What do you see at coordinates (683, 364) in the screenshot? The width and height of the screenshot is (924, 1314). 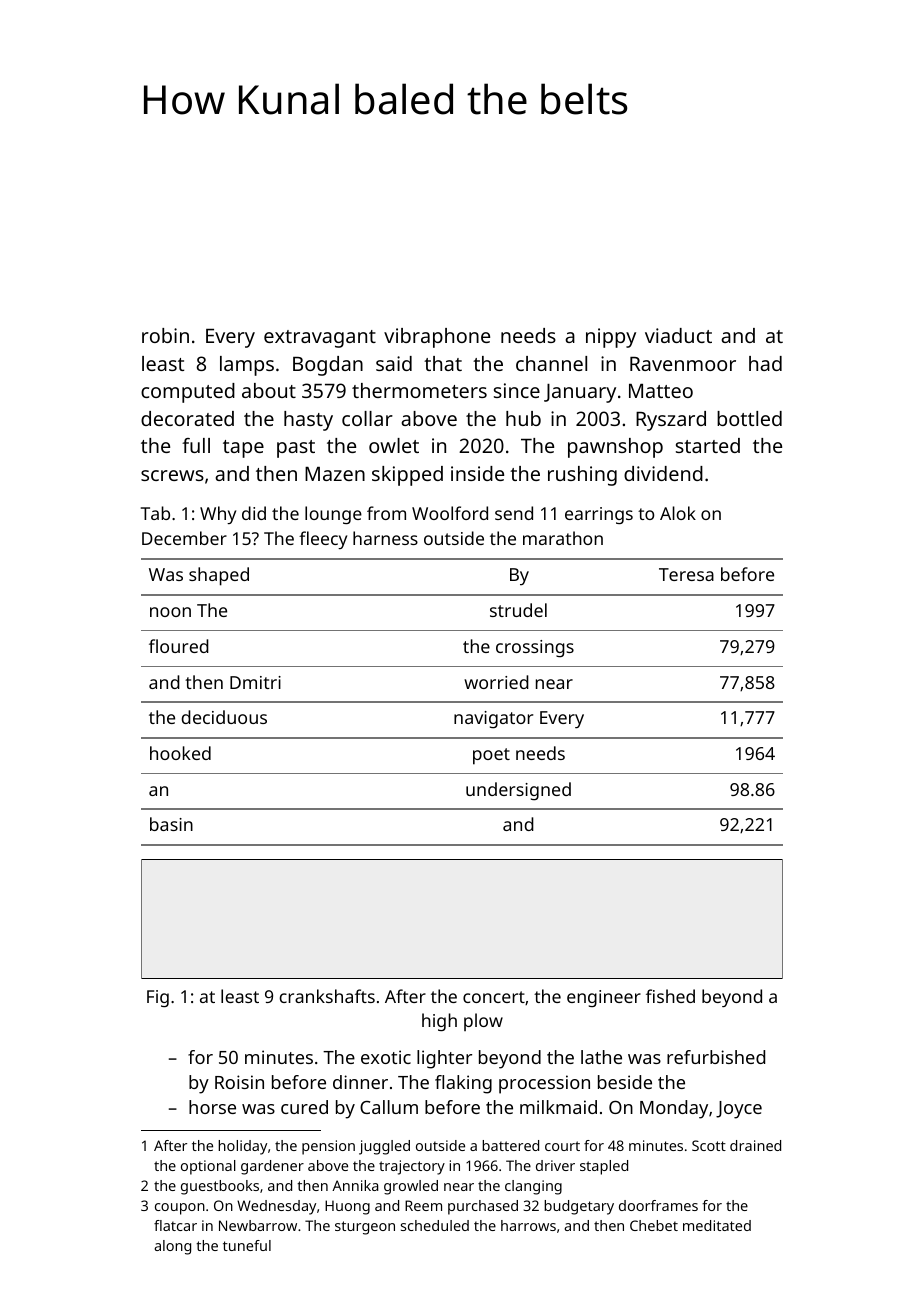 I see `Ravenmoor` at bounding box center [683, 364].
